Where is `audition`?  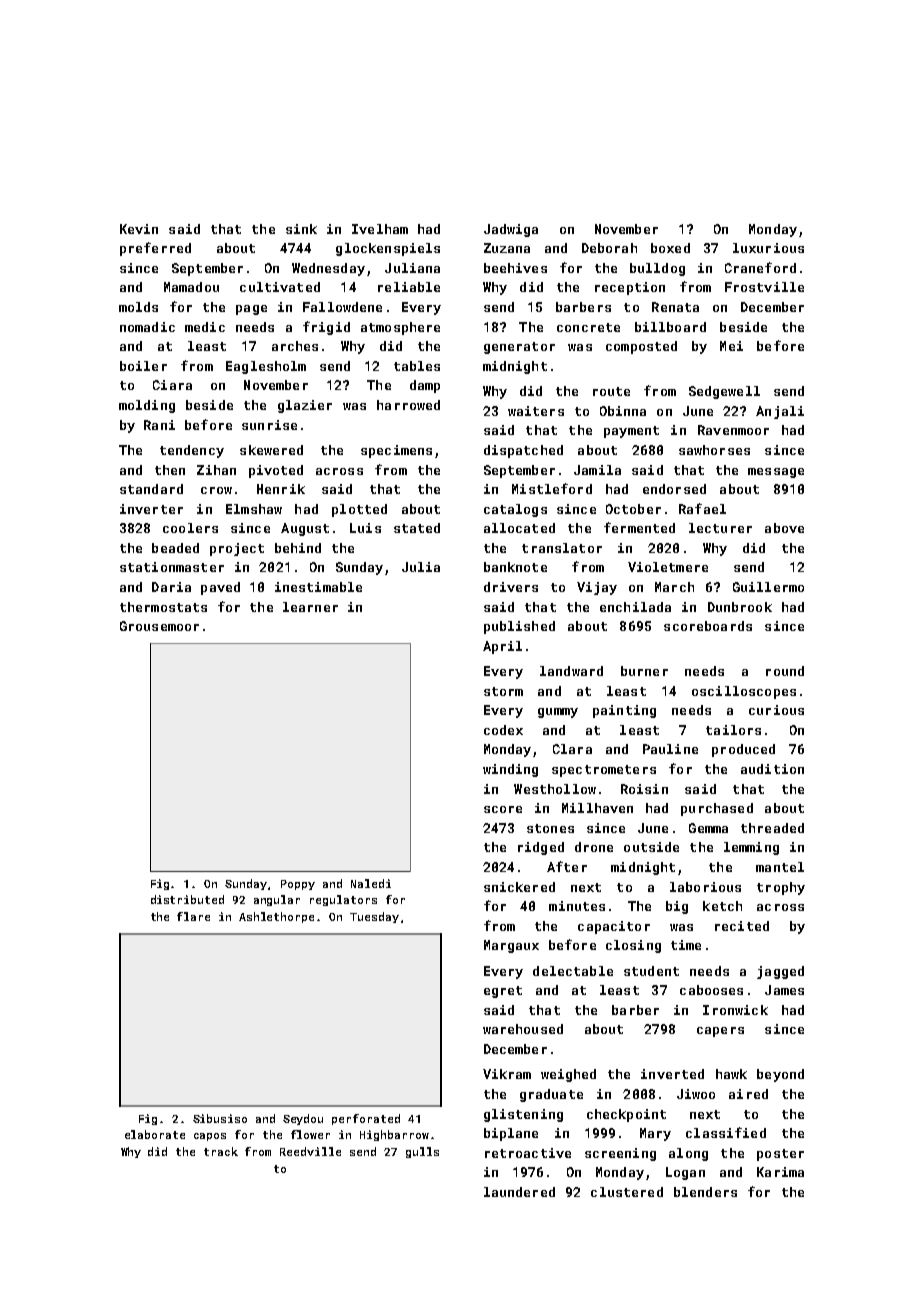 audition is located at coordinates (772, 769).
